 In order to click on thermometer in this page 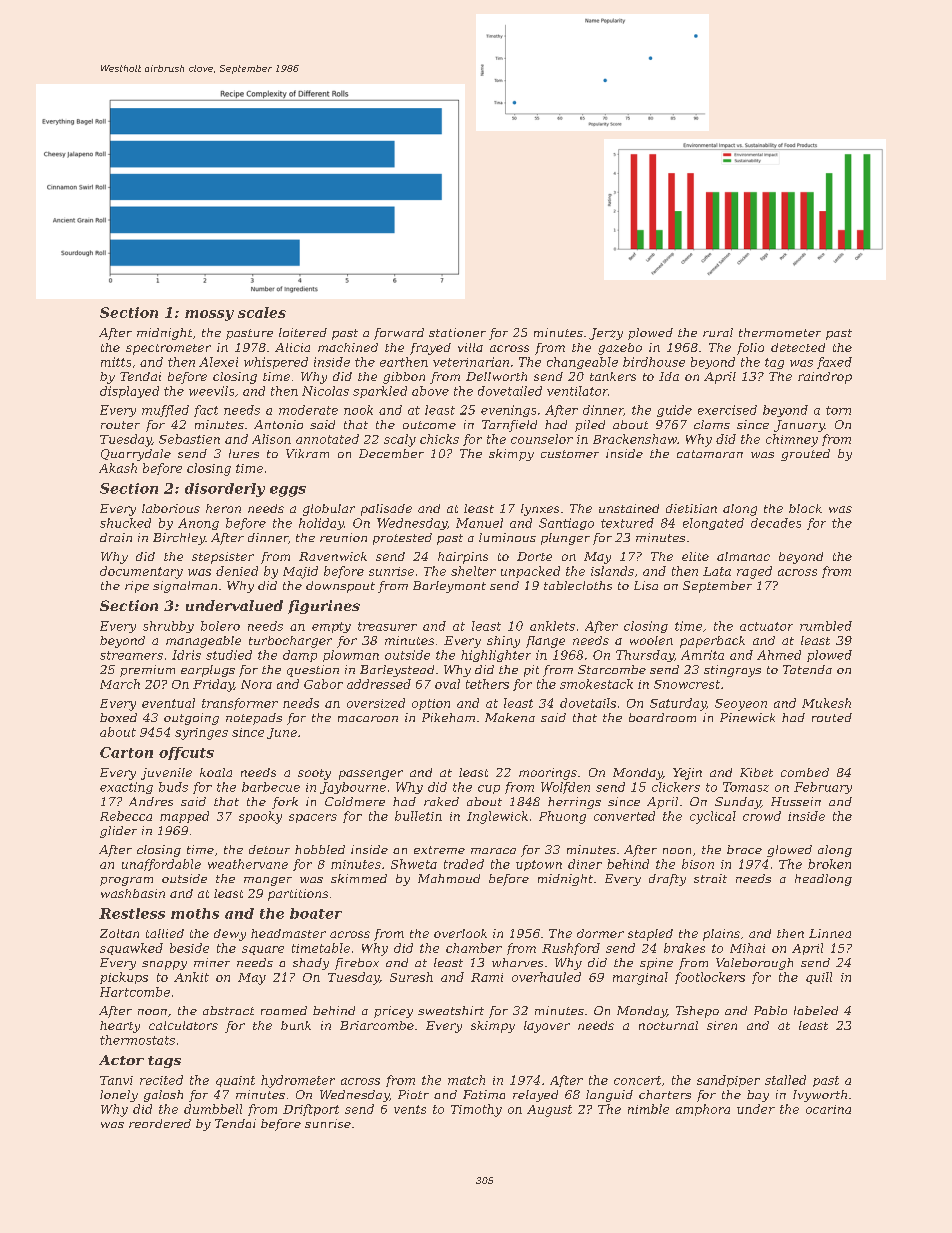, I will do `click(780, 332)`.
